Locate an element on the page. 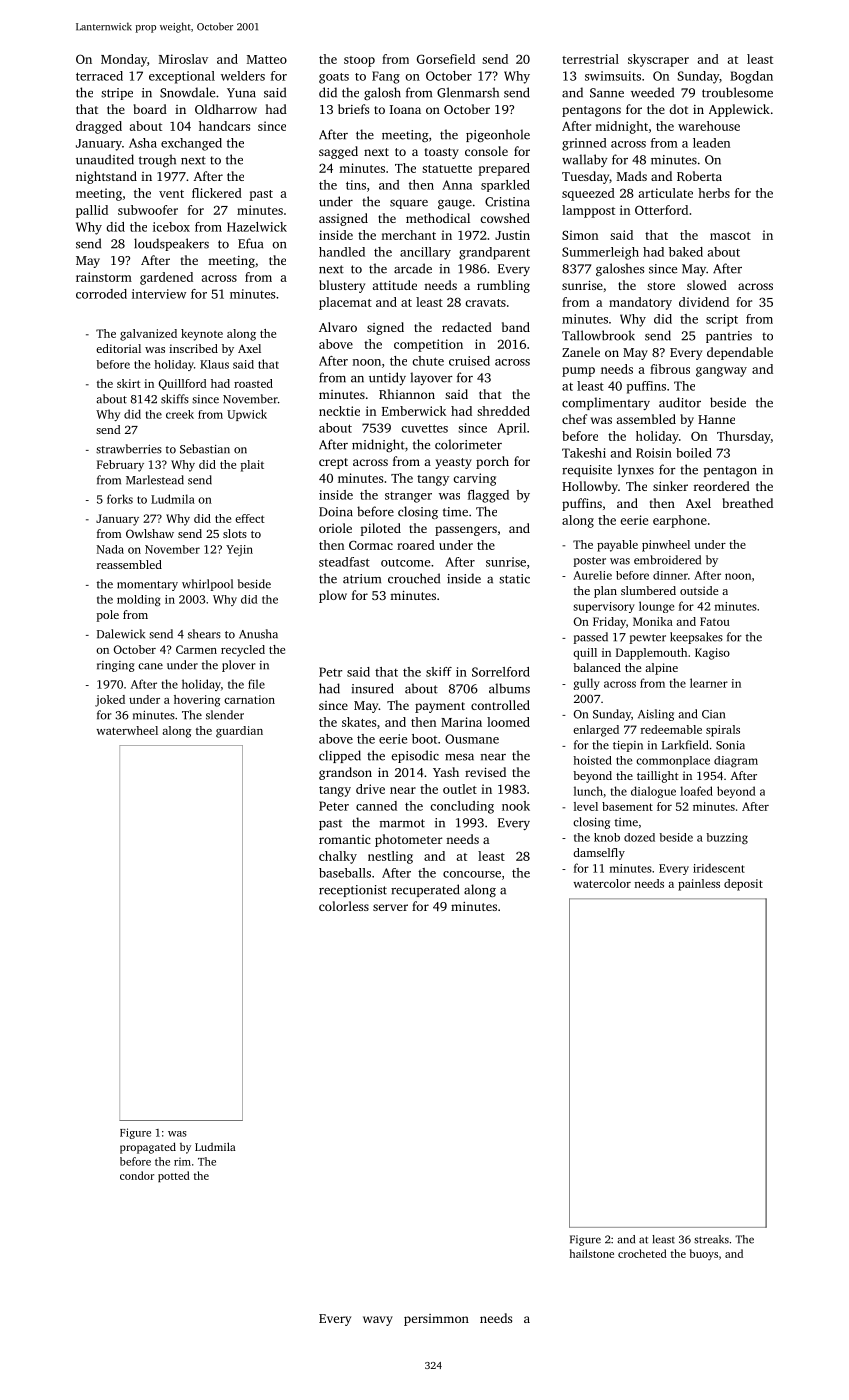  sagged is located at coordinates (338, 152).
